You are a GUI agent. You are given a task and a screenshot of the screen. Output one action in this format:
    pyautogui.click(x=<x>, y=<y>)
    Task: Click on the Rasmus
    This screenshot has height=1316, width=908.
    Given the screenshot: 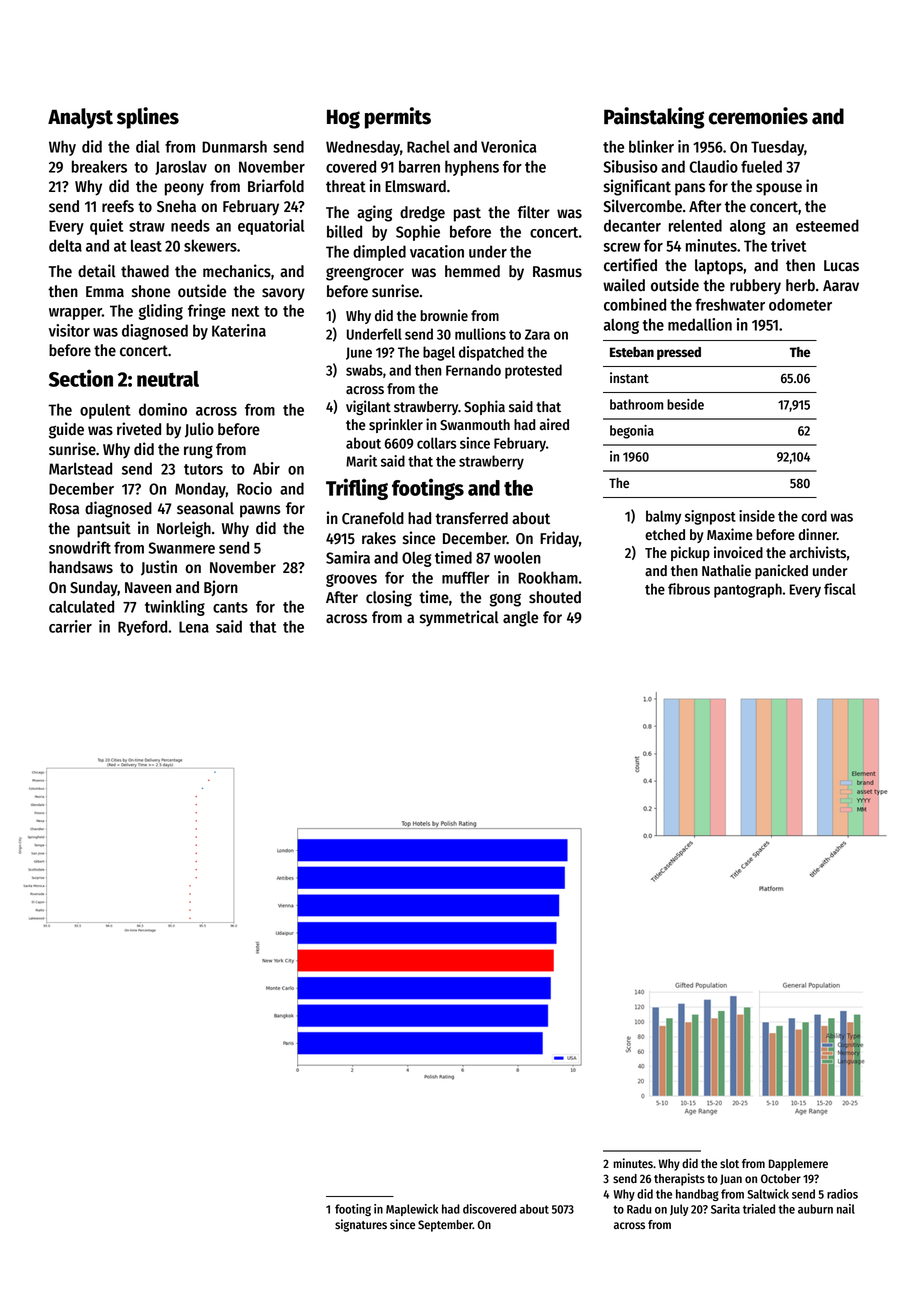 What is the action you would take?
    pyautogui.click(x=557, y=272)
